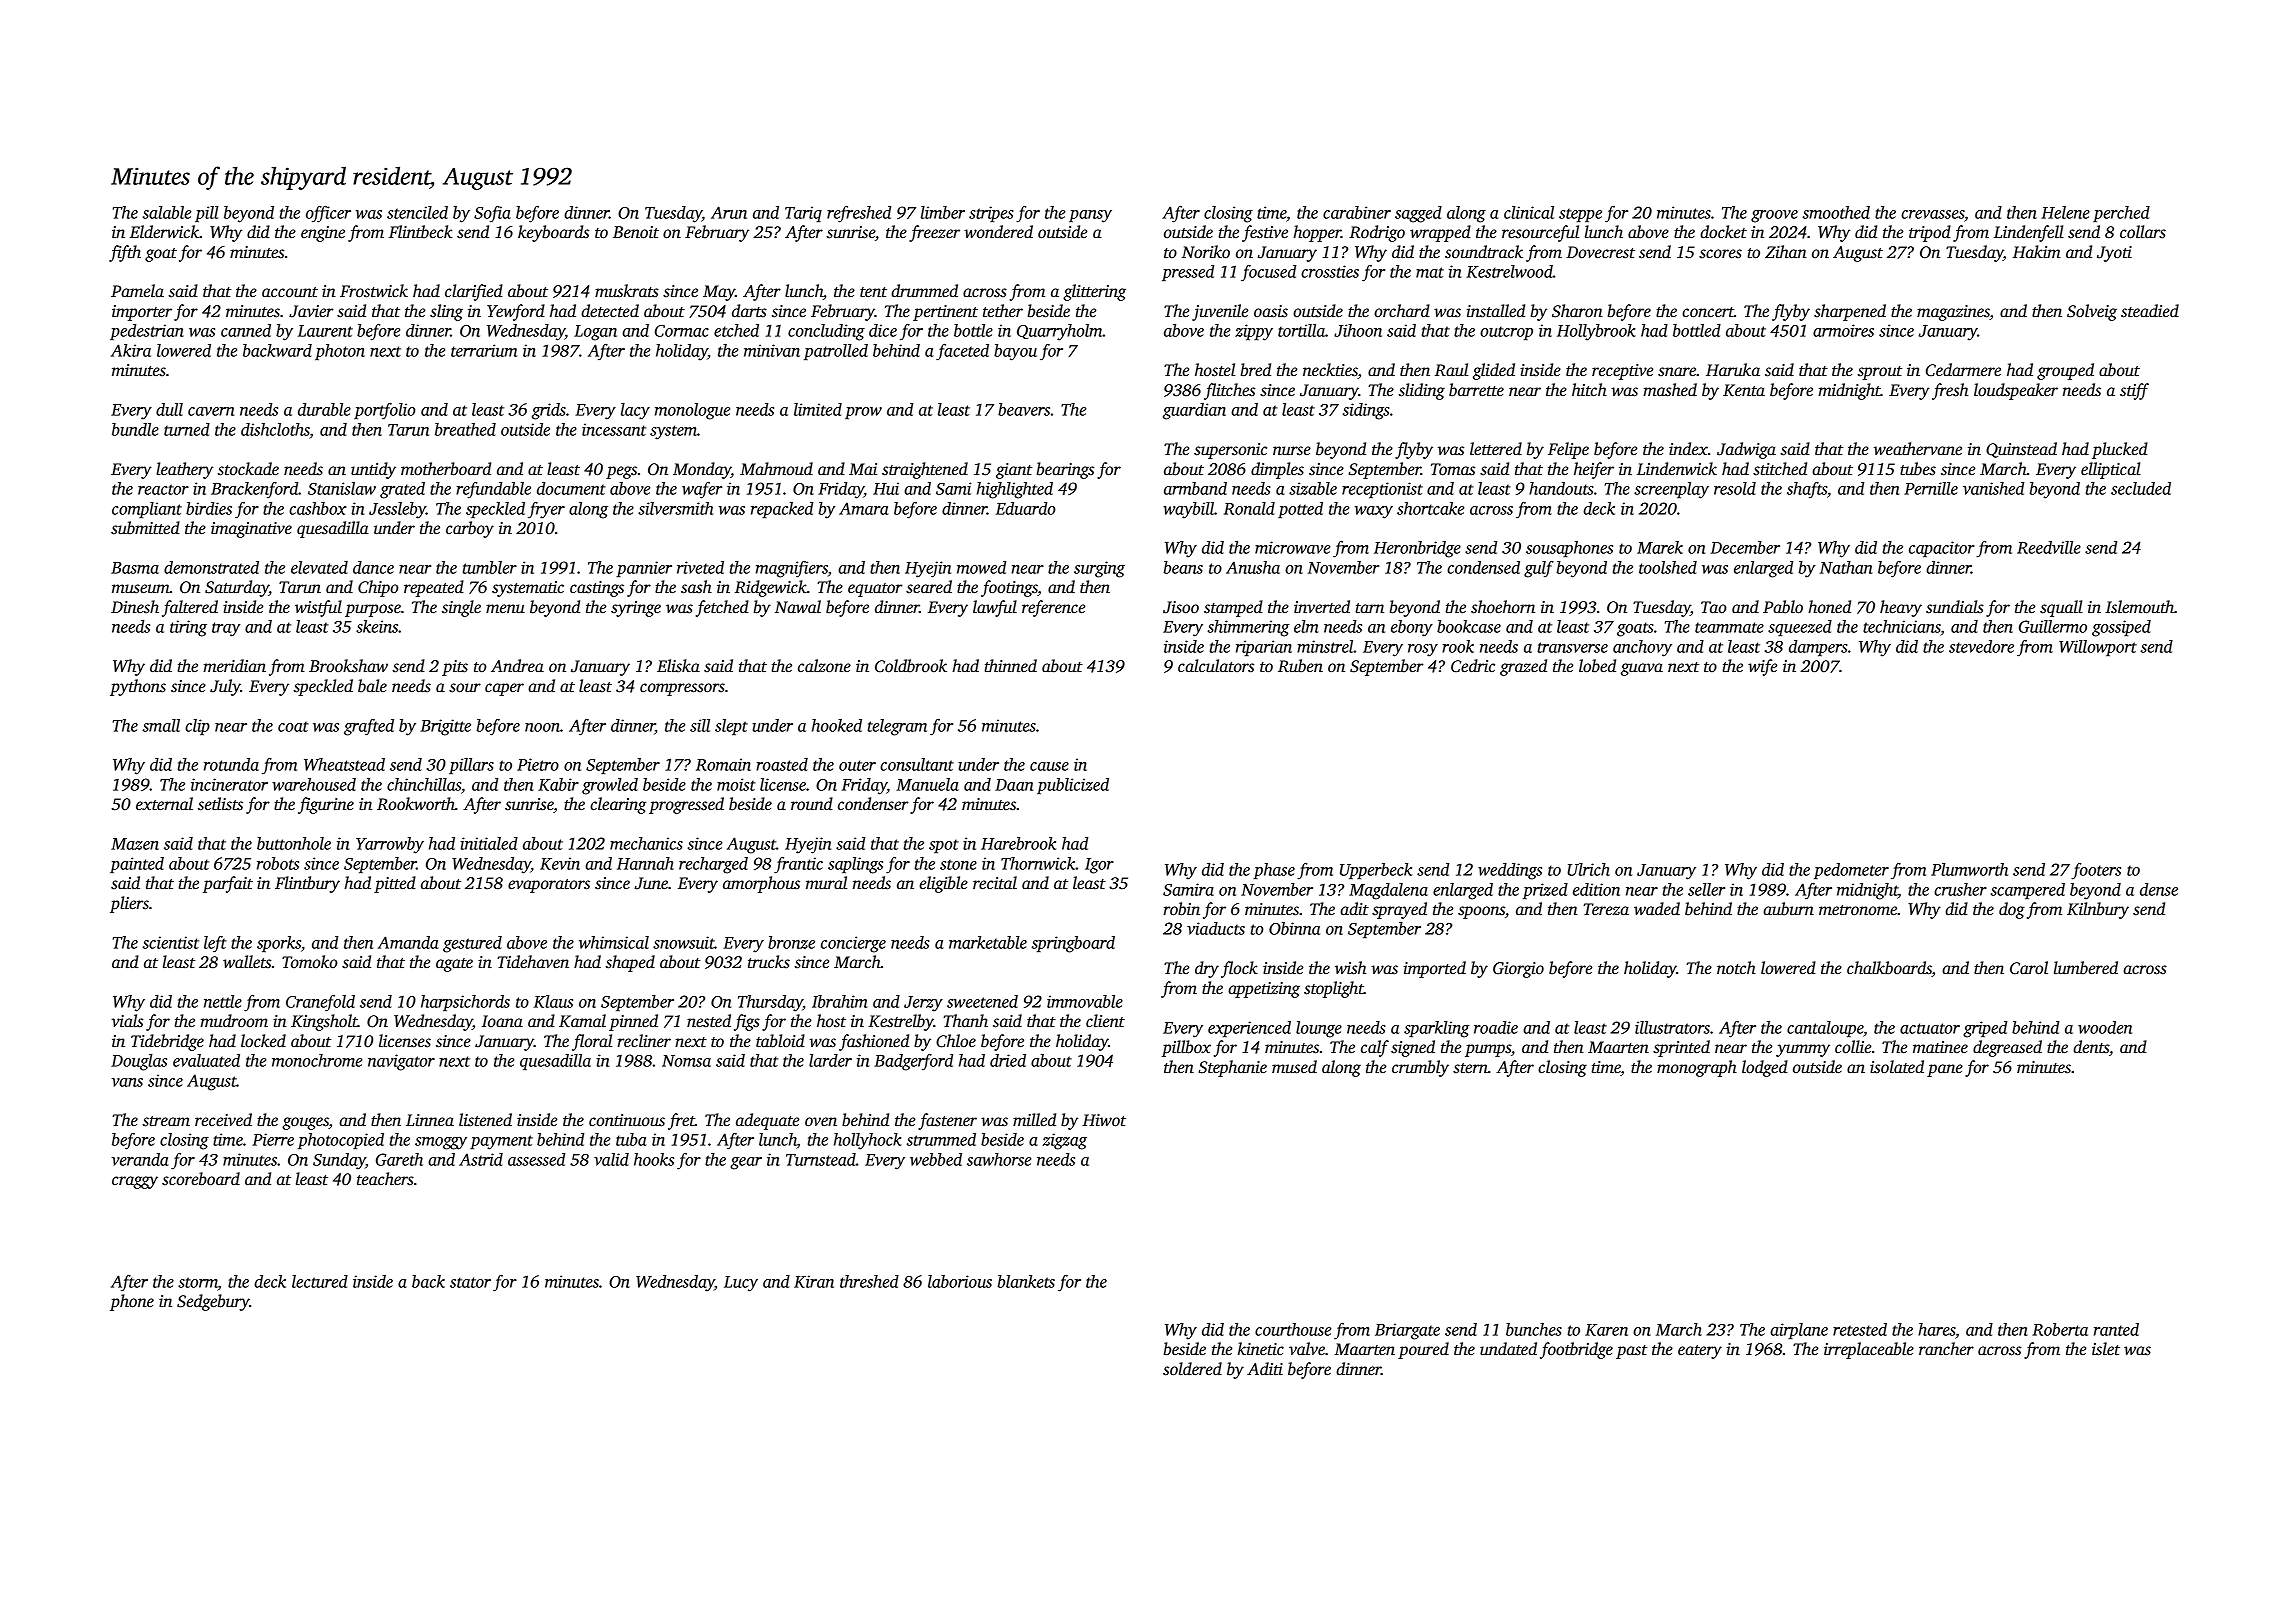 The image size is (2292, 1620). What do you see at coordinates (424, 784) in the document?
I see `chinchillas` at bounding box center [424, 784].
